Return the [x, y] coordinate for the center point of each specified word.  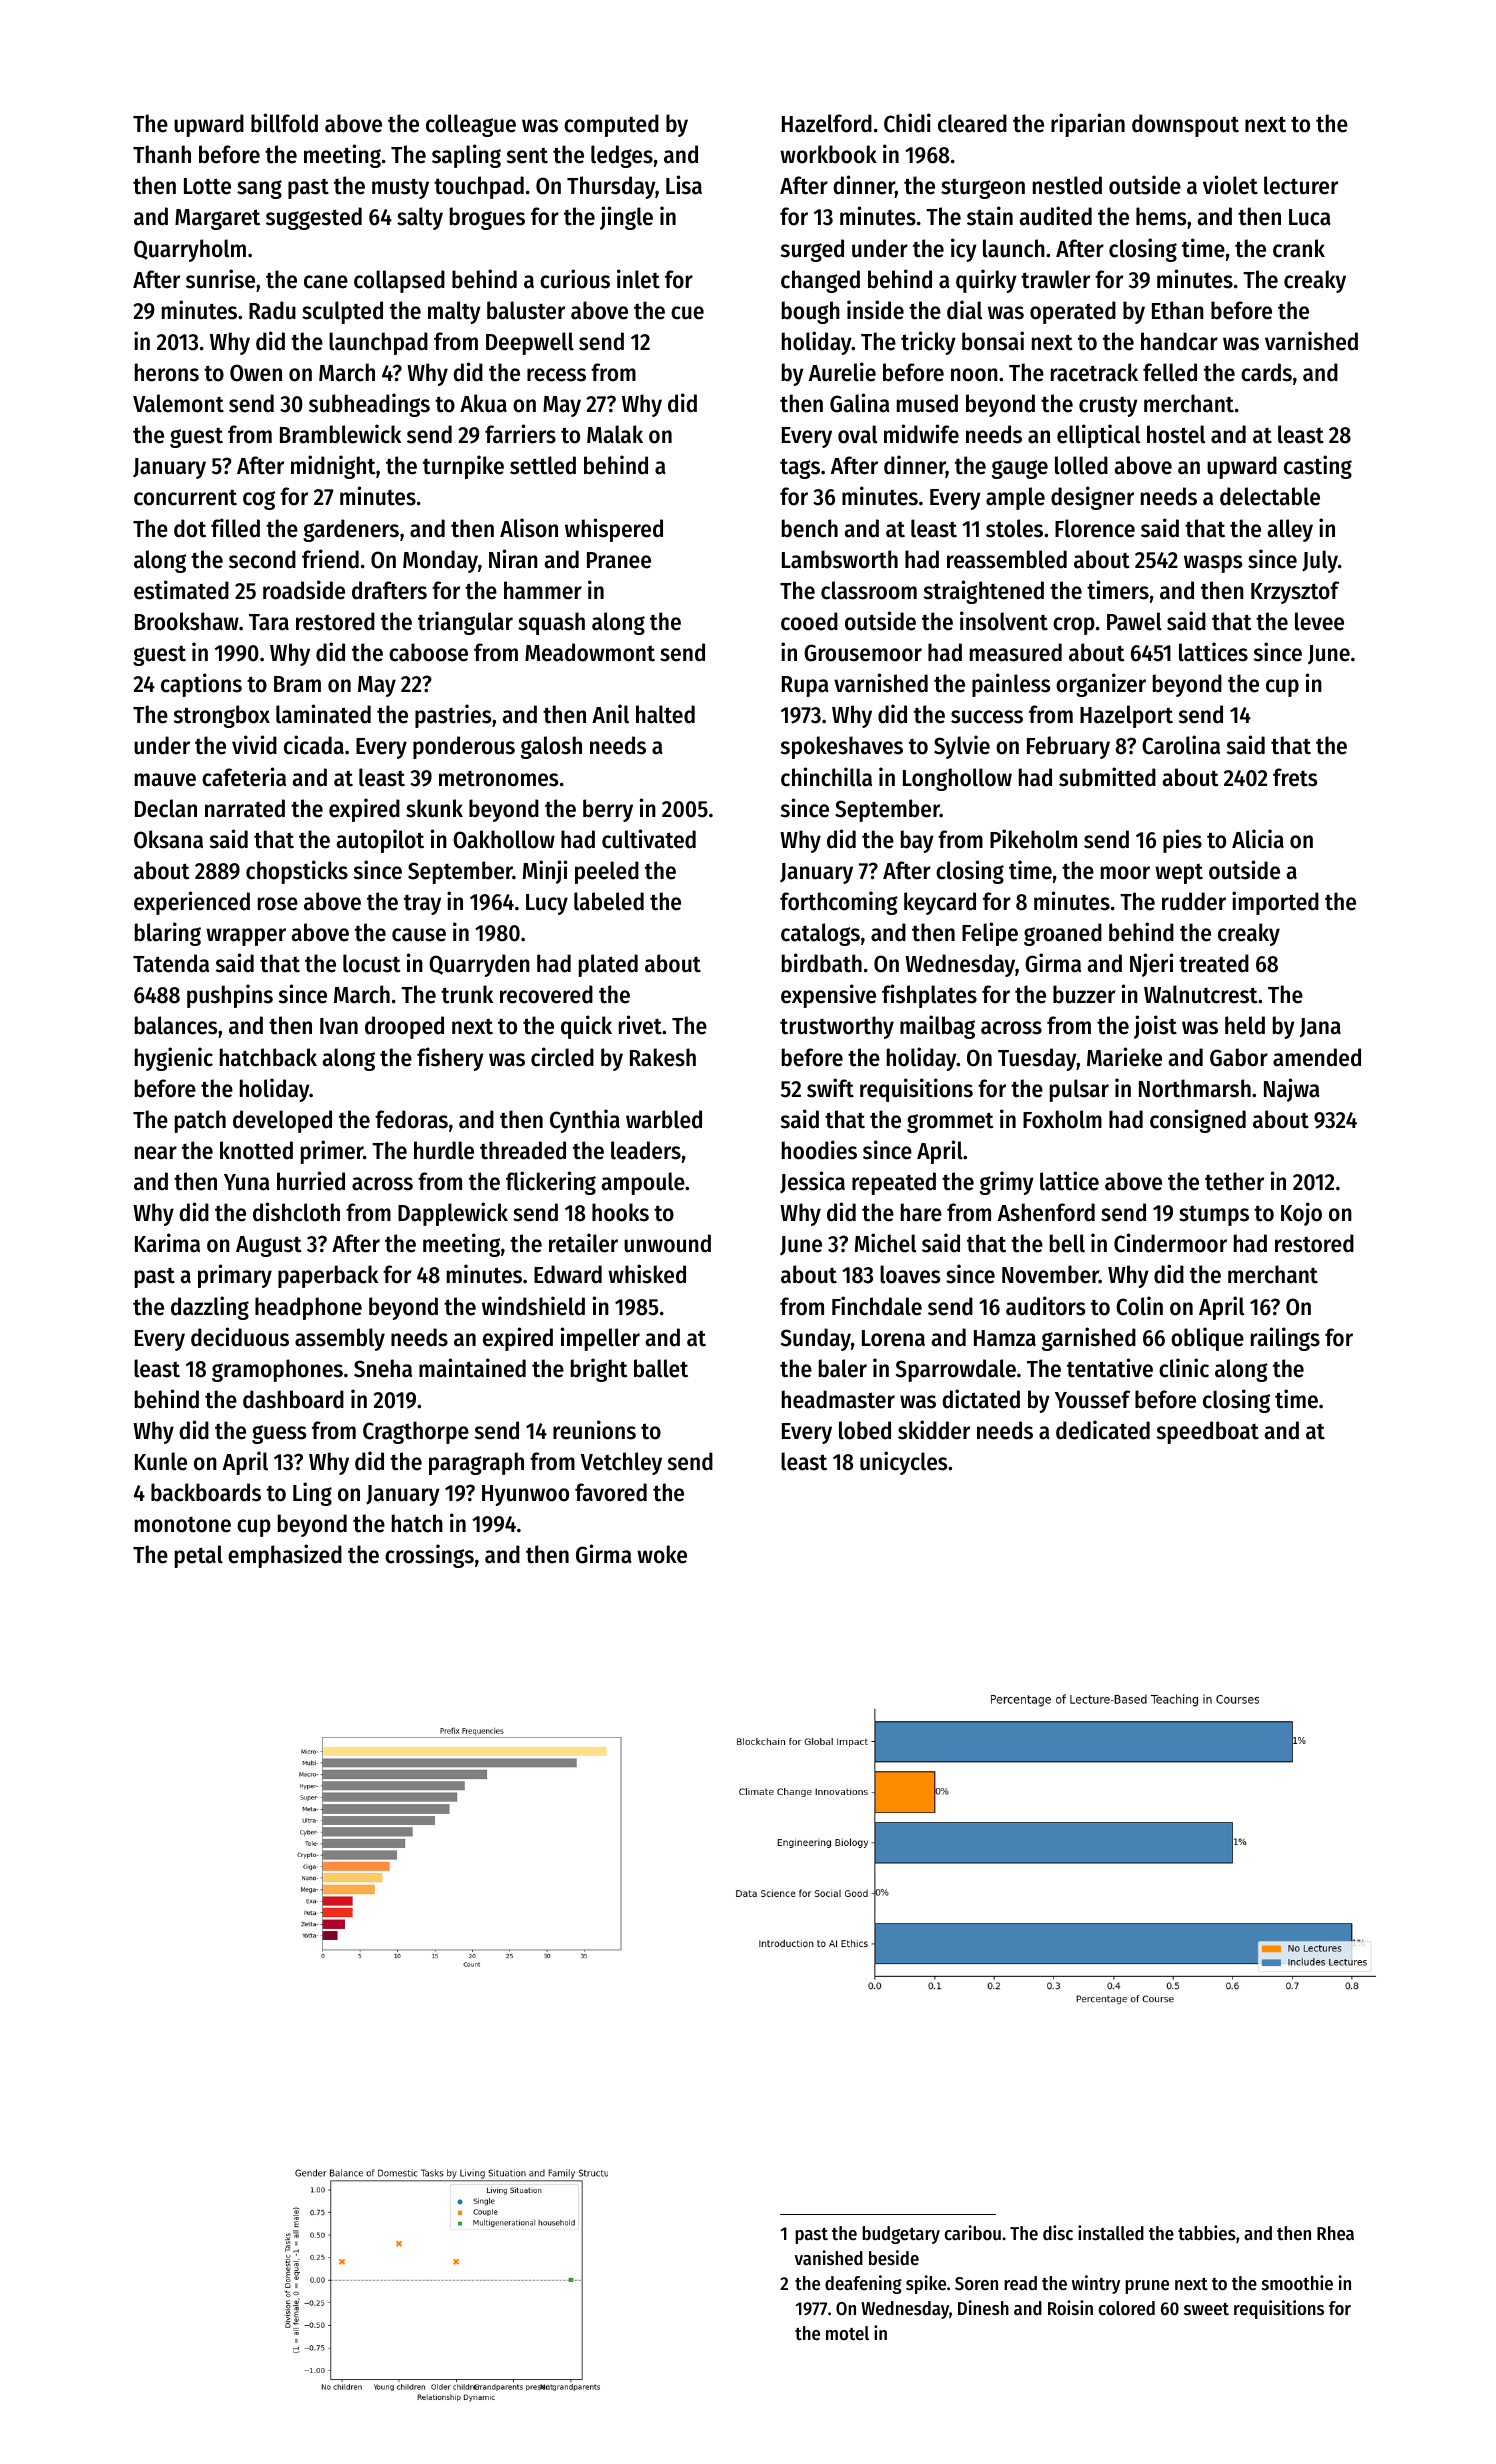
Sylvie [962, 747]
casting [1318, 467]
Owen [256, 373]
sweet [1206, 2309]
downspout [1185, 125]
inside [875, 310]
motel [847, 2333]
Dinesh [983, 2308]
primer [332, 1152]
